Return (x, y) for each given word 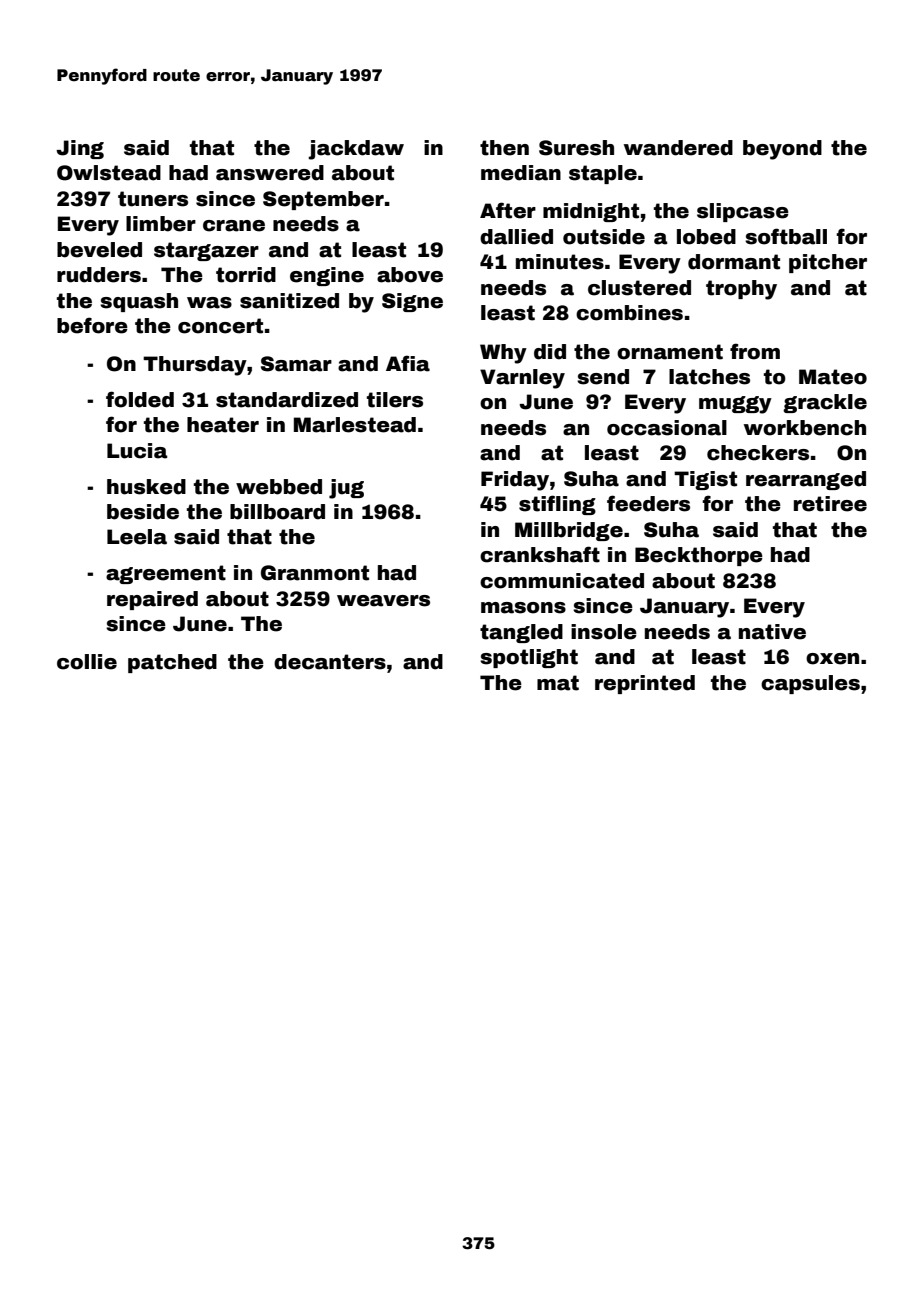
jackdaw (356, 150)
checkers (758, 453)
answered (270, 173)
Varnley (522, 379)
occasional (667, 428)
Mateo (833, 377)
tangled (521, 633)
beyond (782, 150)
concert (220, 326)
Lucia (137, 451)
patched (172, 663)
